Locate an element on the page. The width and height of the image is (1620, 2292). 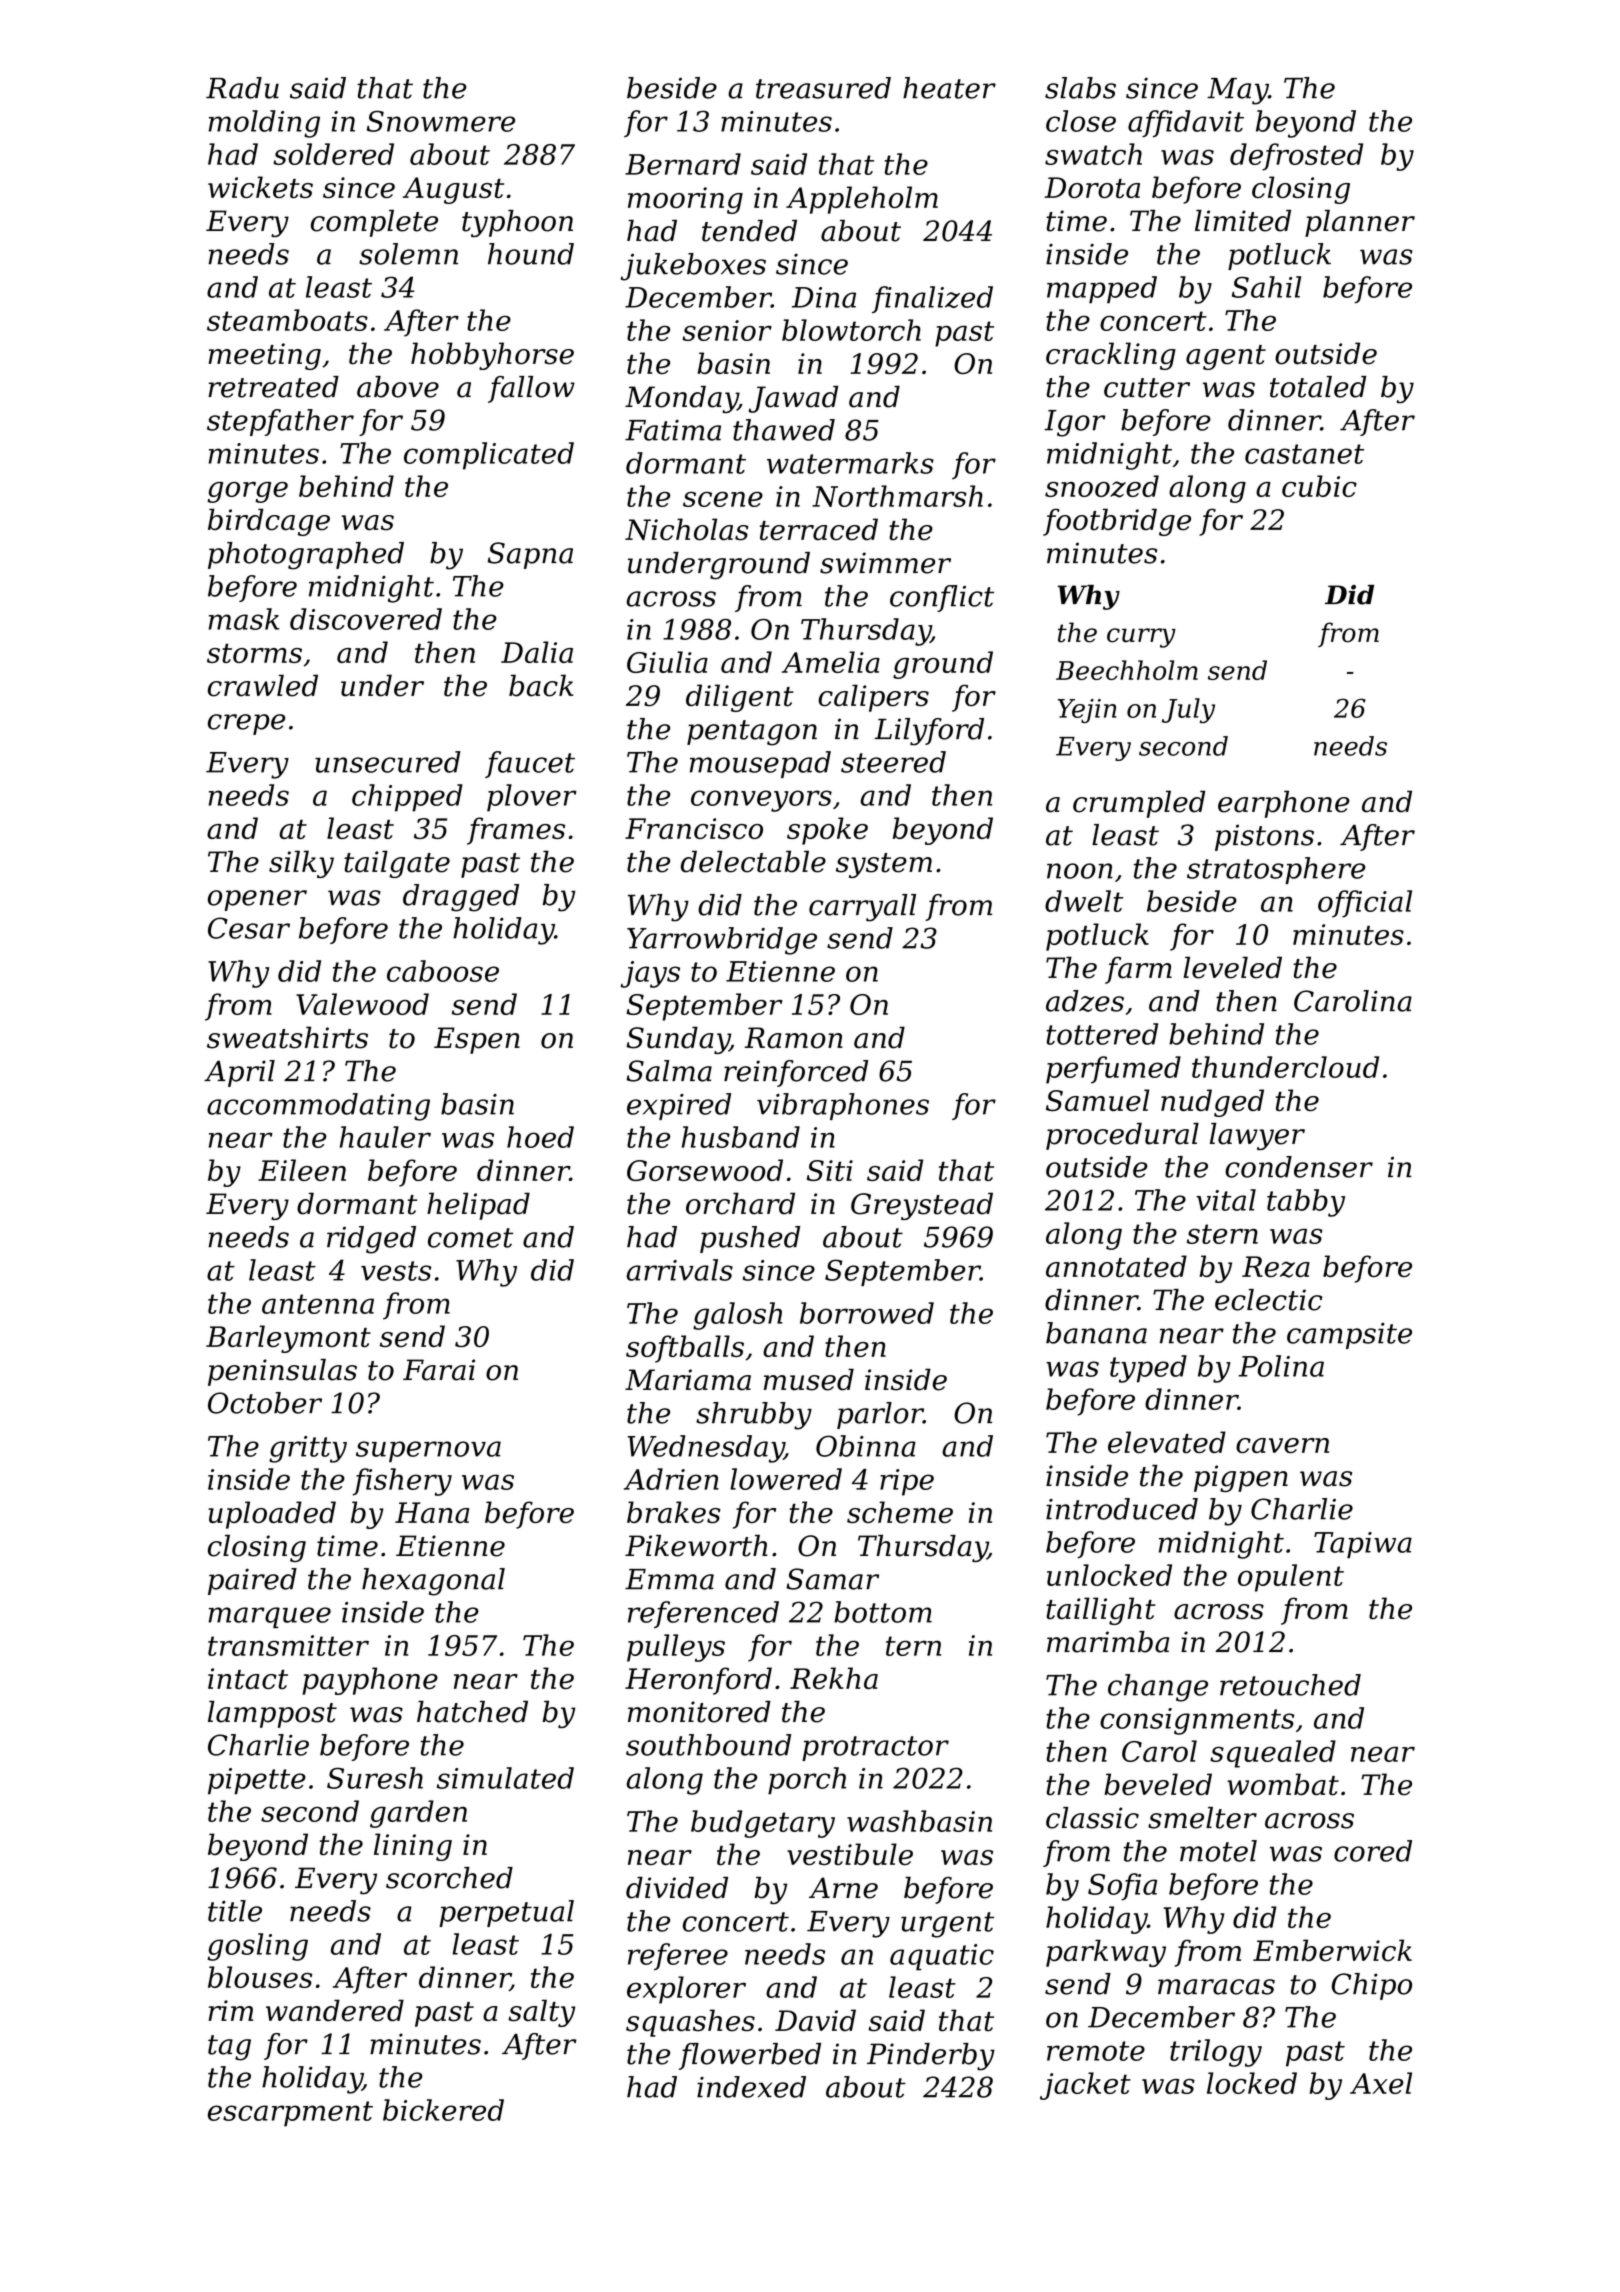
heater is located at coordinates (949, 88).
